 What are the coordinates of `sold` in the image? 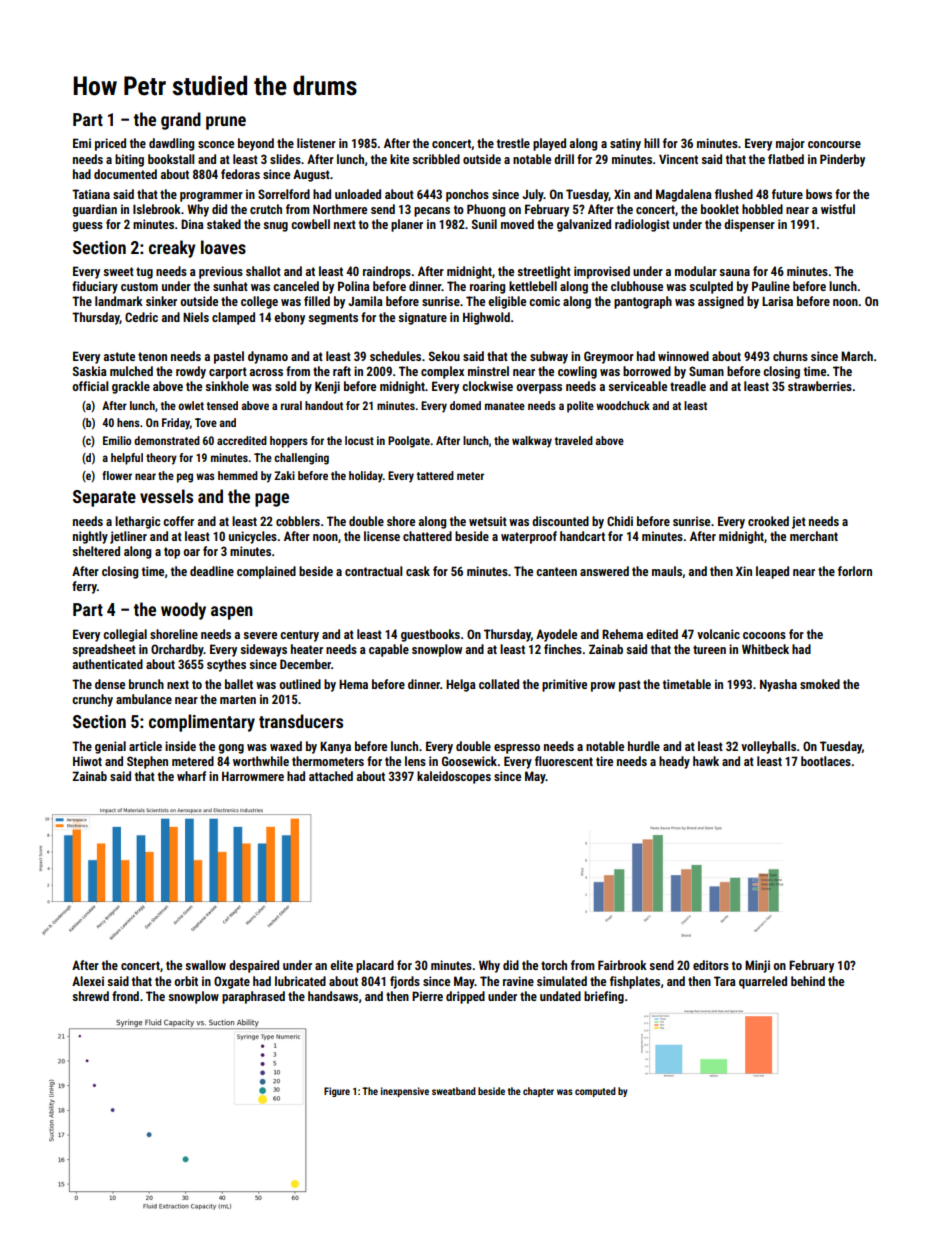 It's located at (285, 386).
